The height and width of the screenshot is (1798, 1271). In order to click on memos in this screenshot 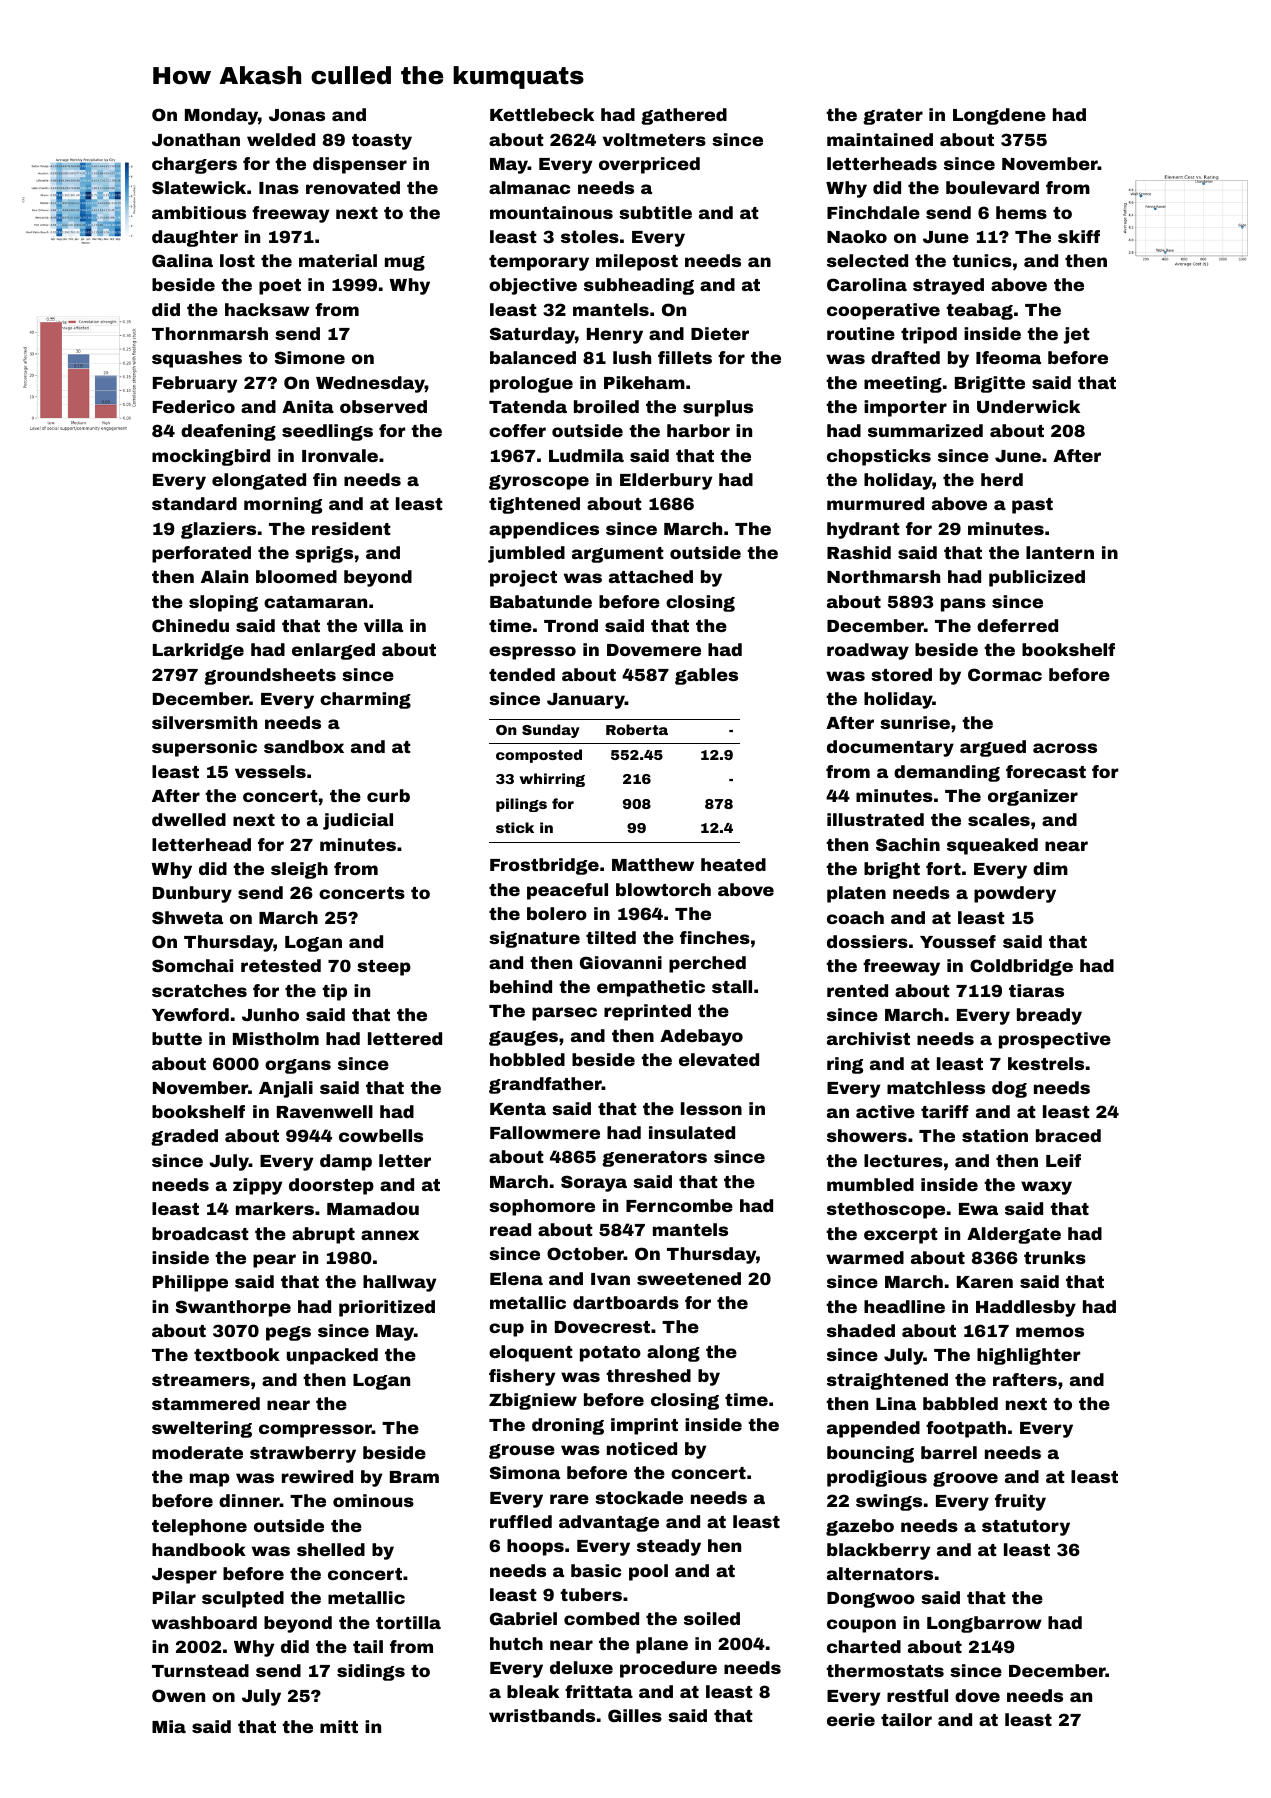, I will do `click(1050, 1332)`.
